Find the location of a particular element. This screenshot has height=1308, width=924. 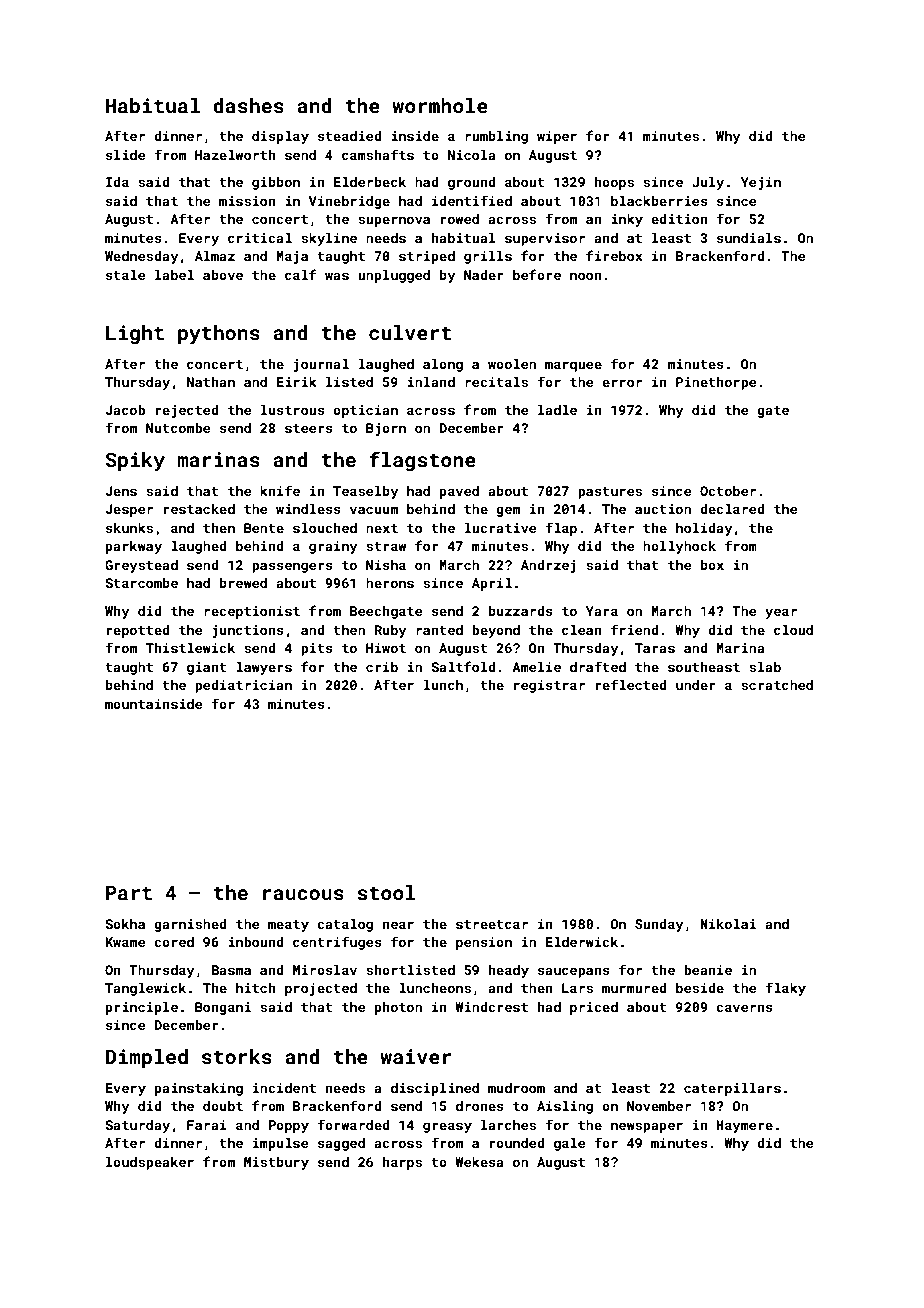

scratched is located at coordinates (777, 685).
